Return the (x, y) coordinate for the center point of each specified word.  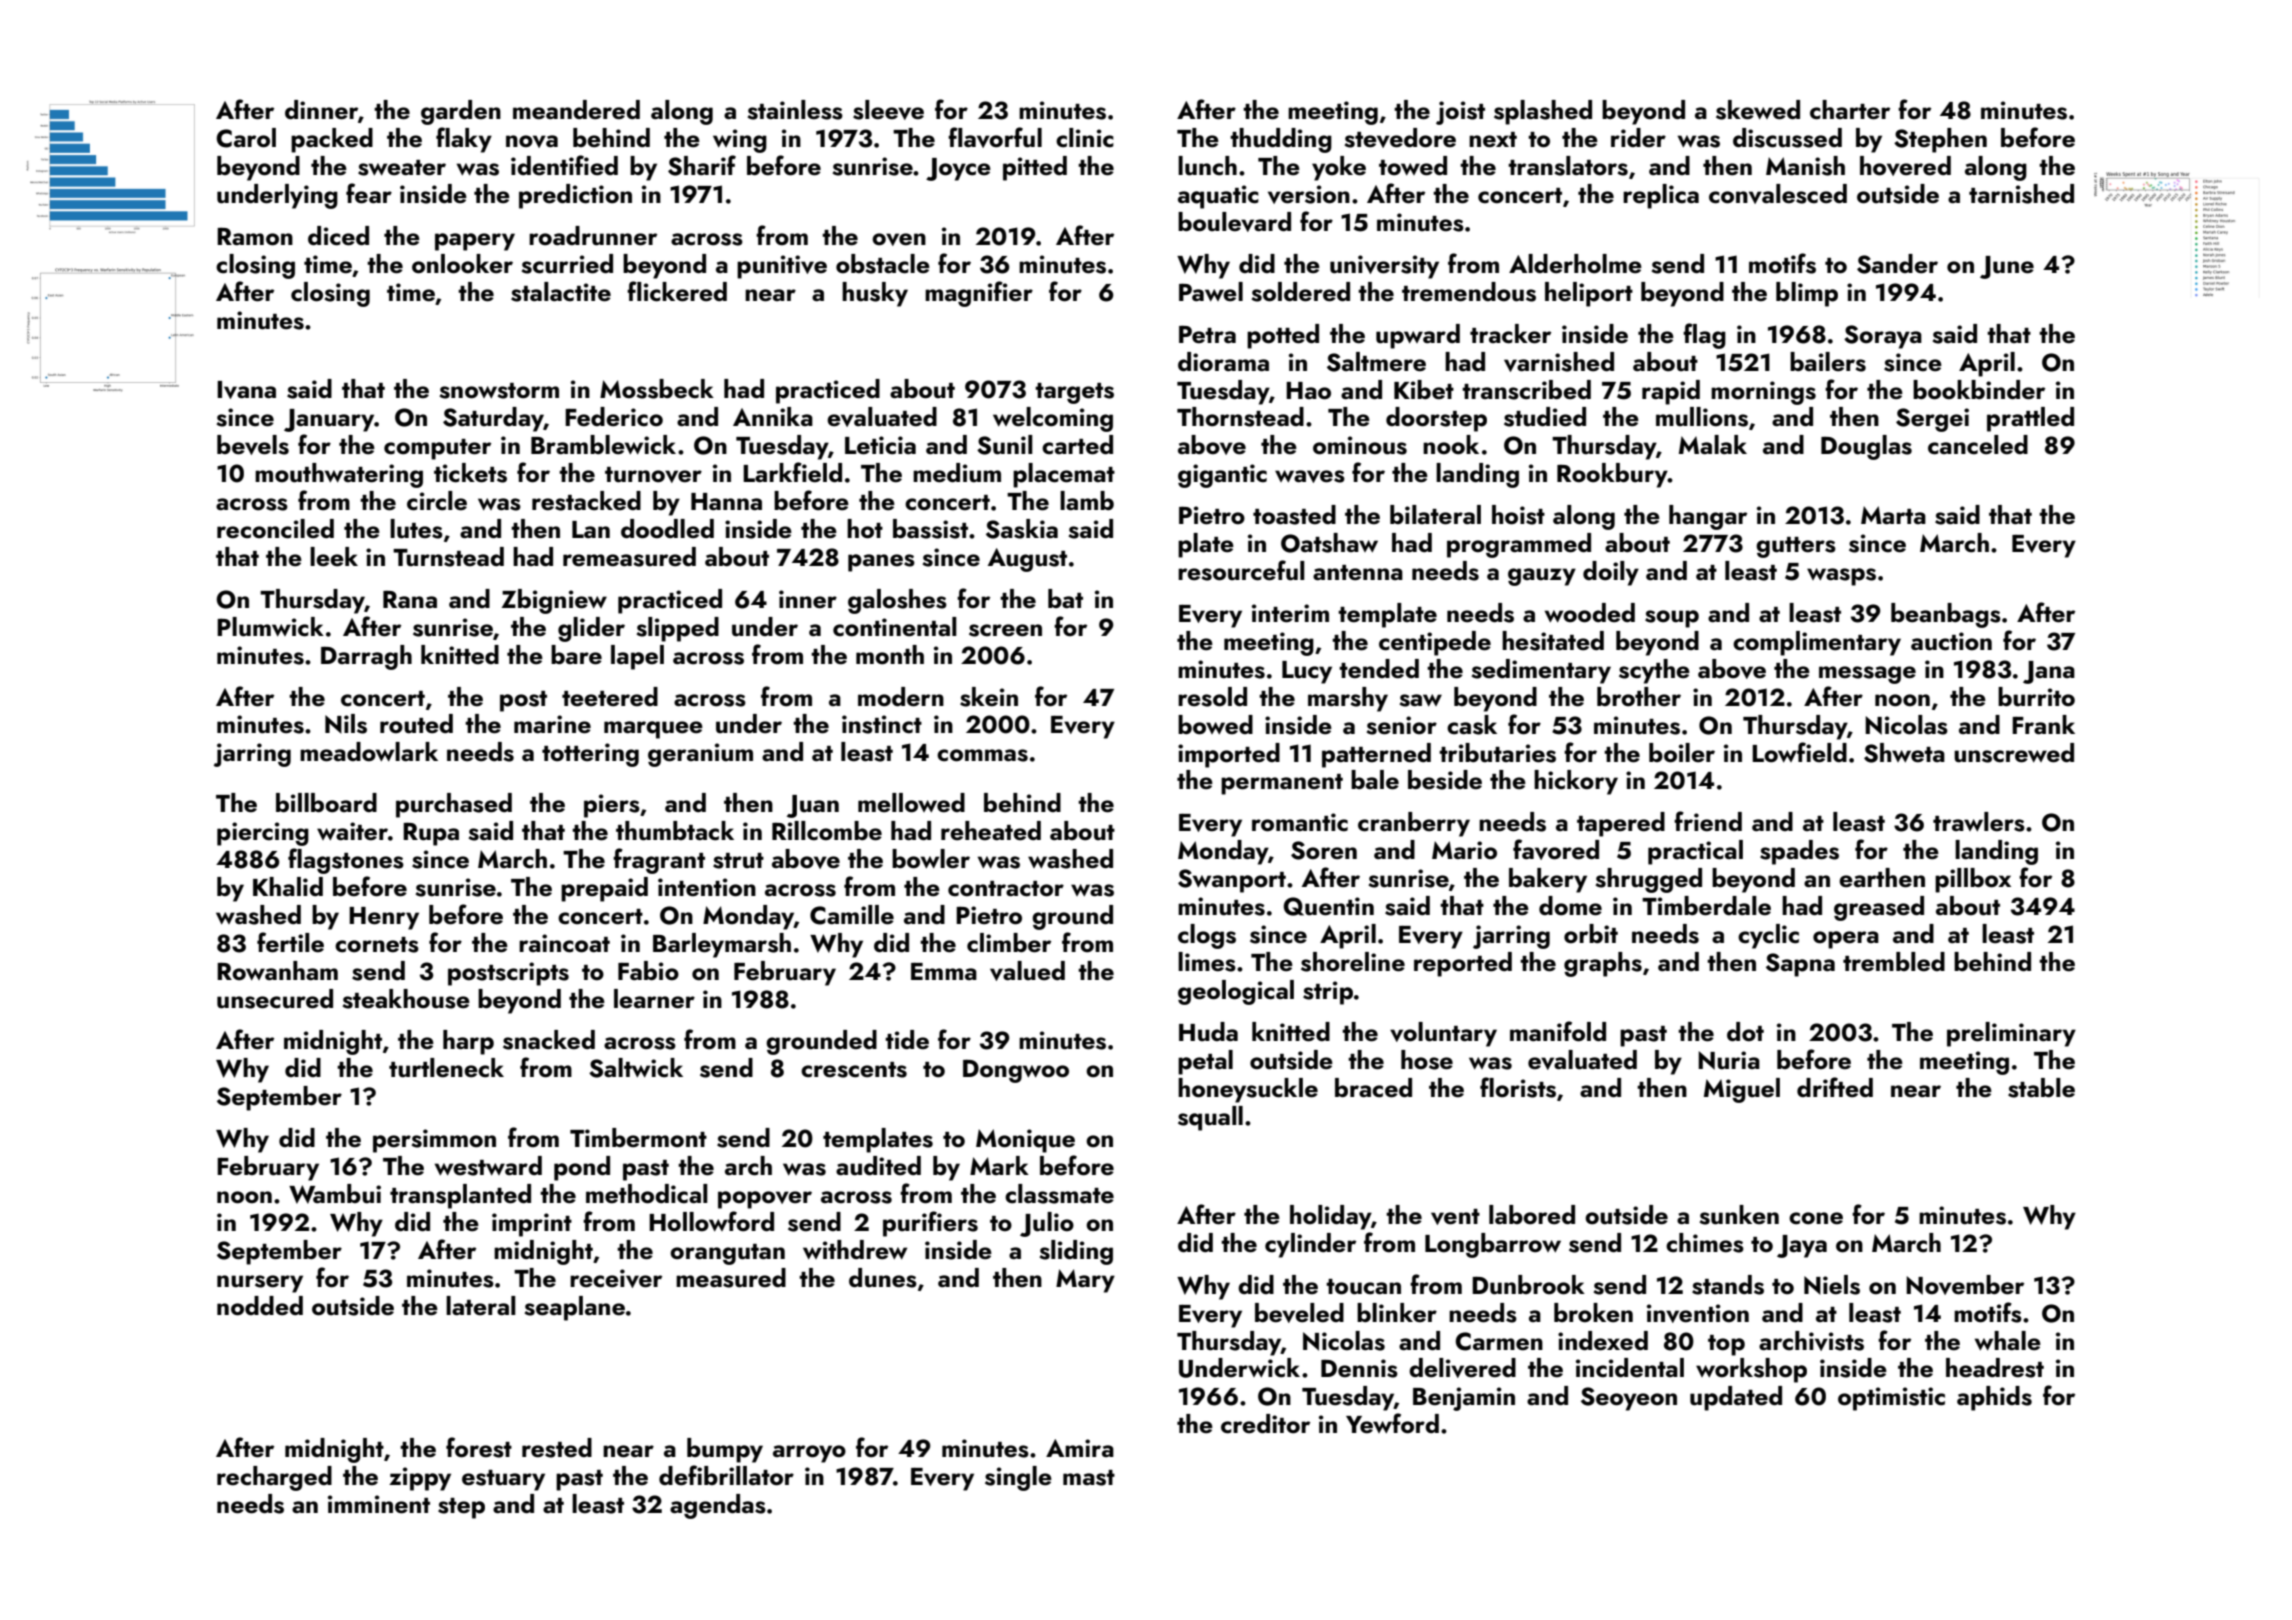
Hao (1308, 391)
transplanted (460, 1196)
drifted (1835, 1087)
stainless (795, 110)
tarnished (2021, 194)
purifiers (930, 1224)
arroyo (809, 1454)
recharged (274, 1478)
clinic (1085, 138)
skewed (1758, 110)
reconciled (275, 529)
